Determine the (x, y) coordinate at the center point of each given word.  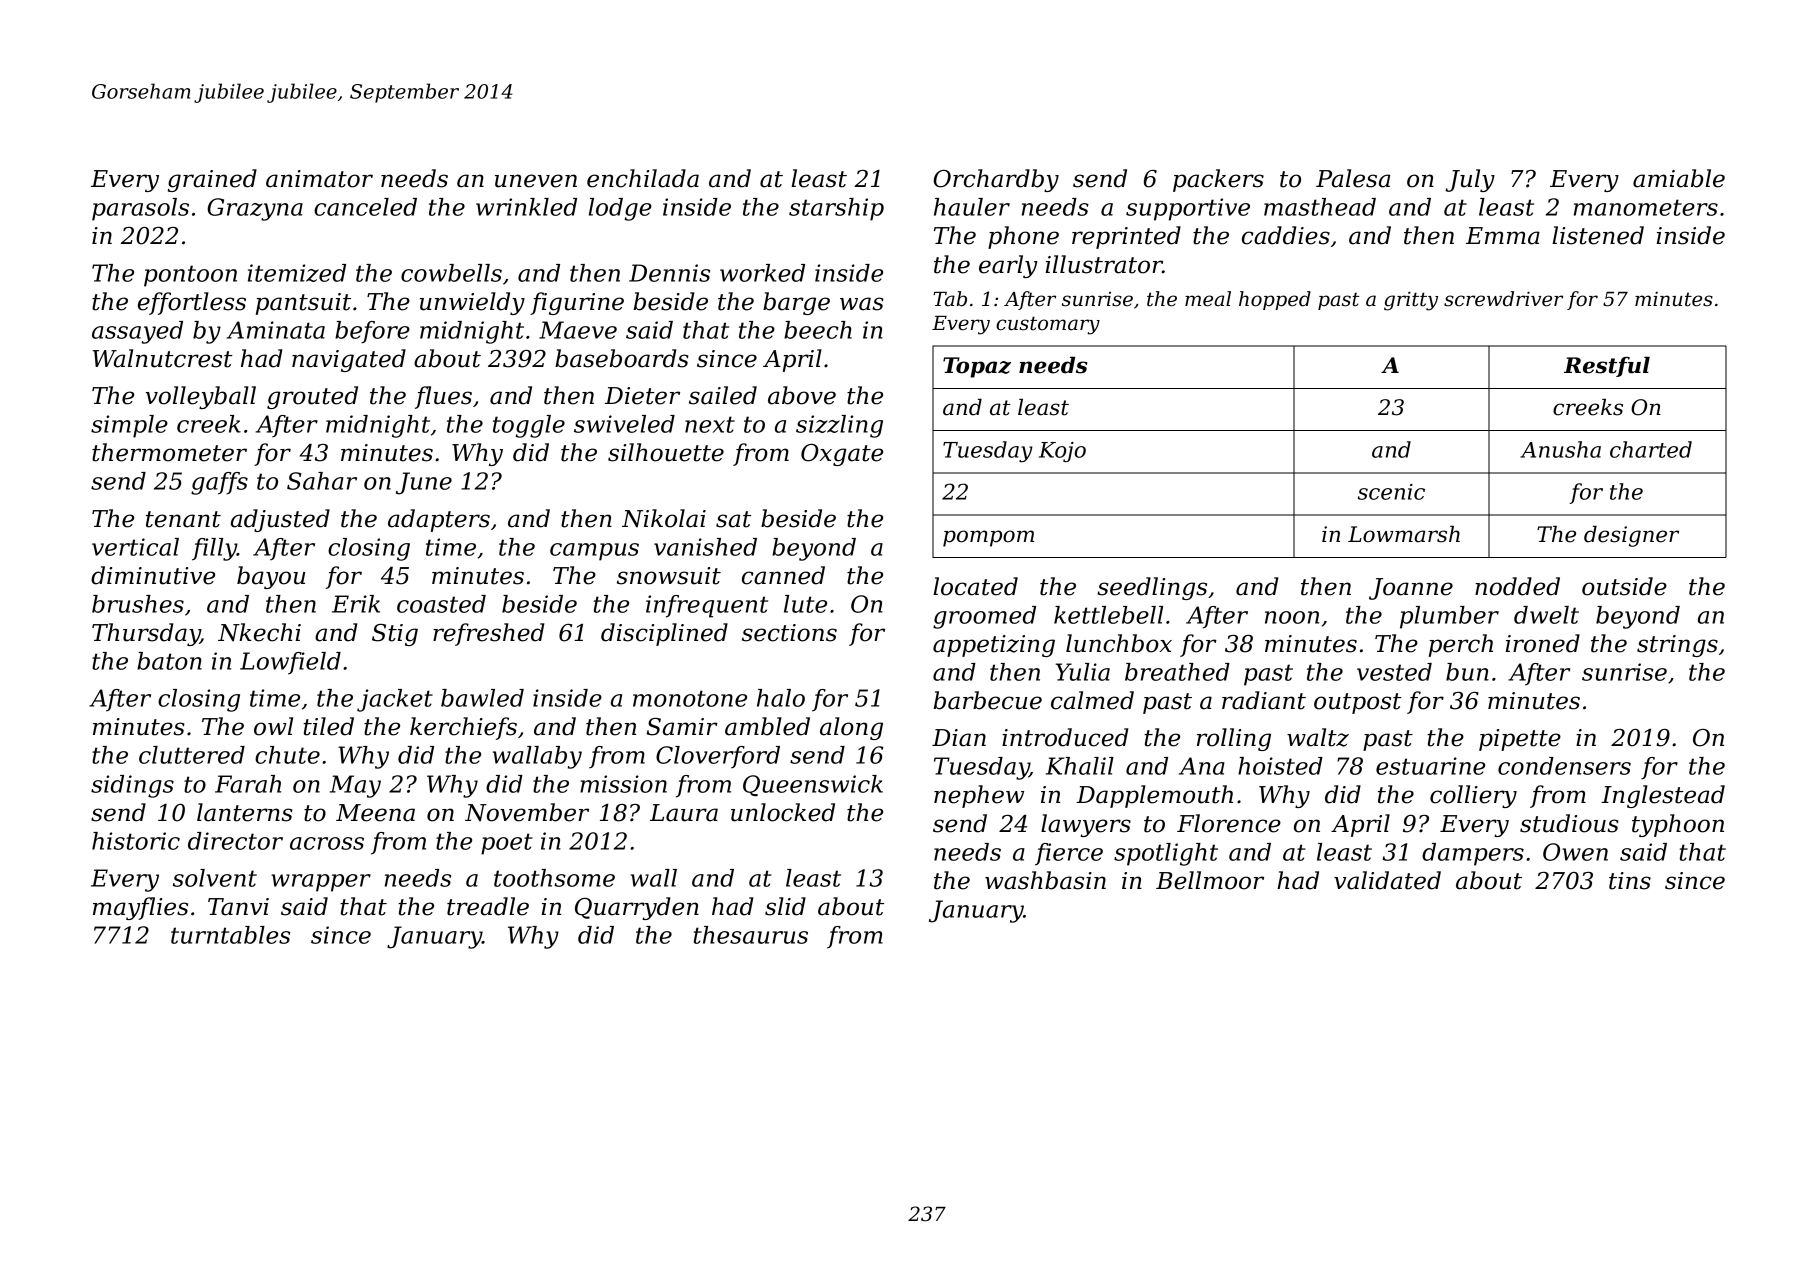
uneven (536, 181)
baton (169, 661)
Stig (395, 635)
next (710, 424)
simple (129, 426)
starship (836, 209)
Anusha (1560, 449)
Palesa (1353, 178)
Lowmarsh (1404, 534)
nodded (1517, 586)
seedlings (1152, 588)
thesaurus (751, 935)
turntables (230, 935)
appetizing (994, 646)
